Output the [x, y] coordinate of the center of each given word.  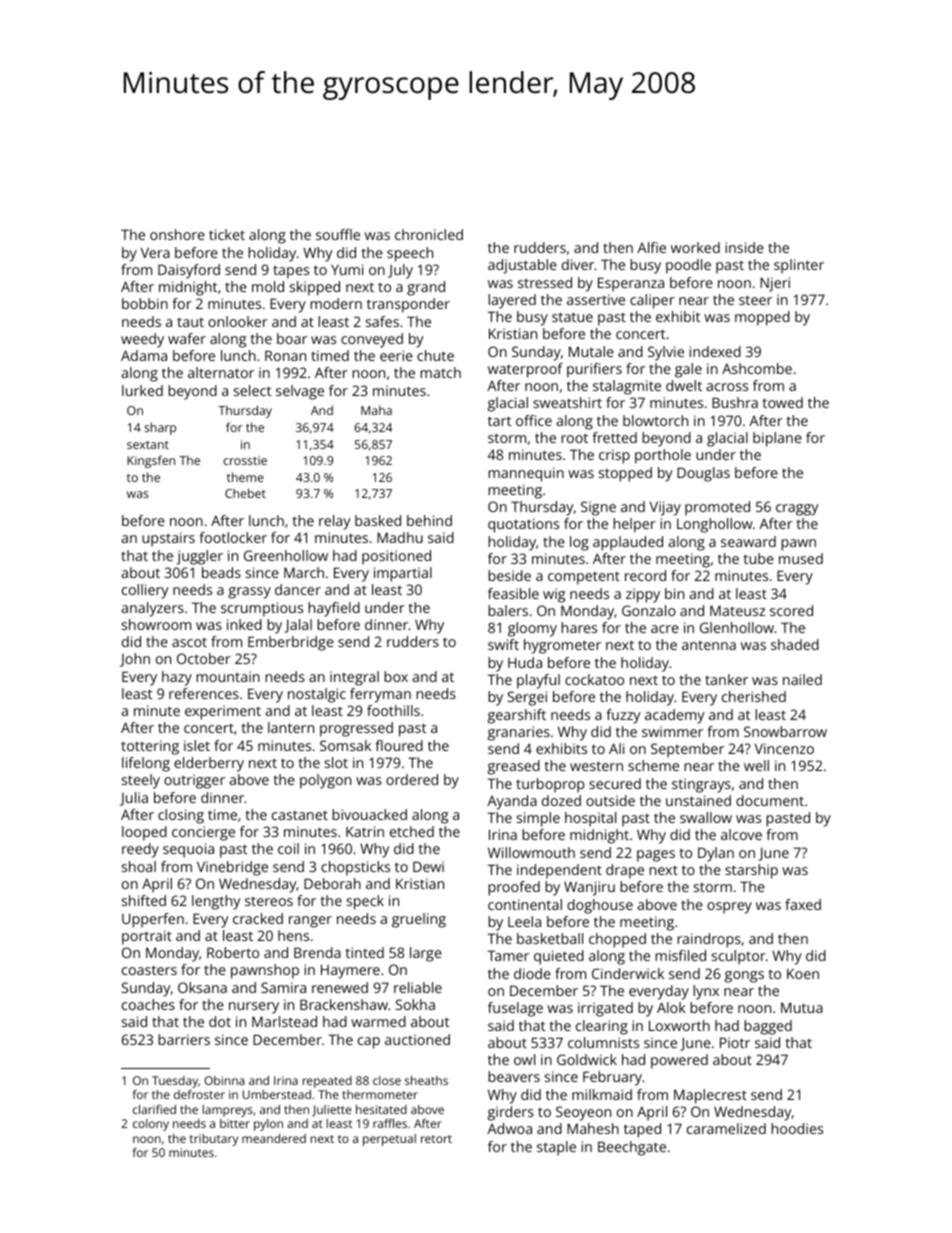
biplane [777, 439]
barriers [184, 1039]
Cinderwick [628, 973]
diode [532, 973]
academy [674, 716]
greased [514, 767]
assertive [596, 299]
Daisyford [189, 271]
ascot [189, 642]
